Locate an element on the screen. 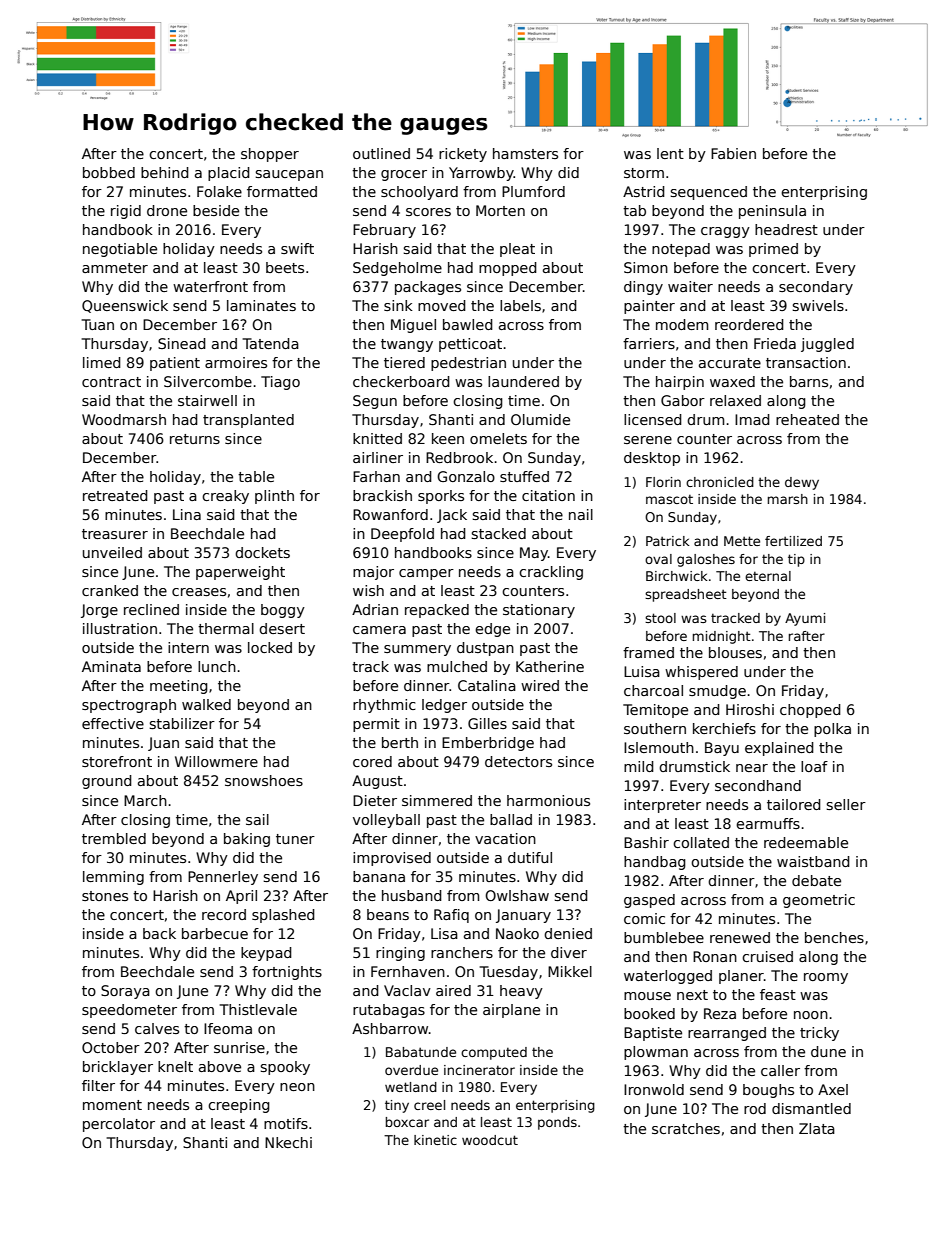  kinetic is located at coordinates (435, 1140).
